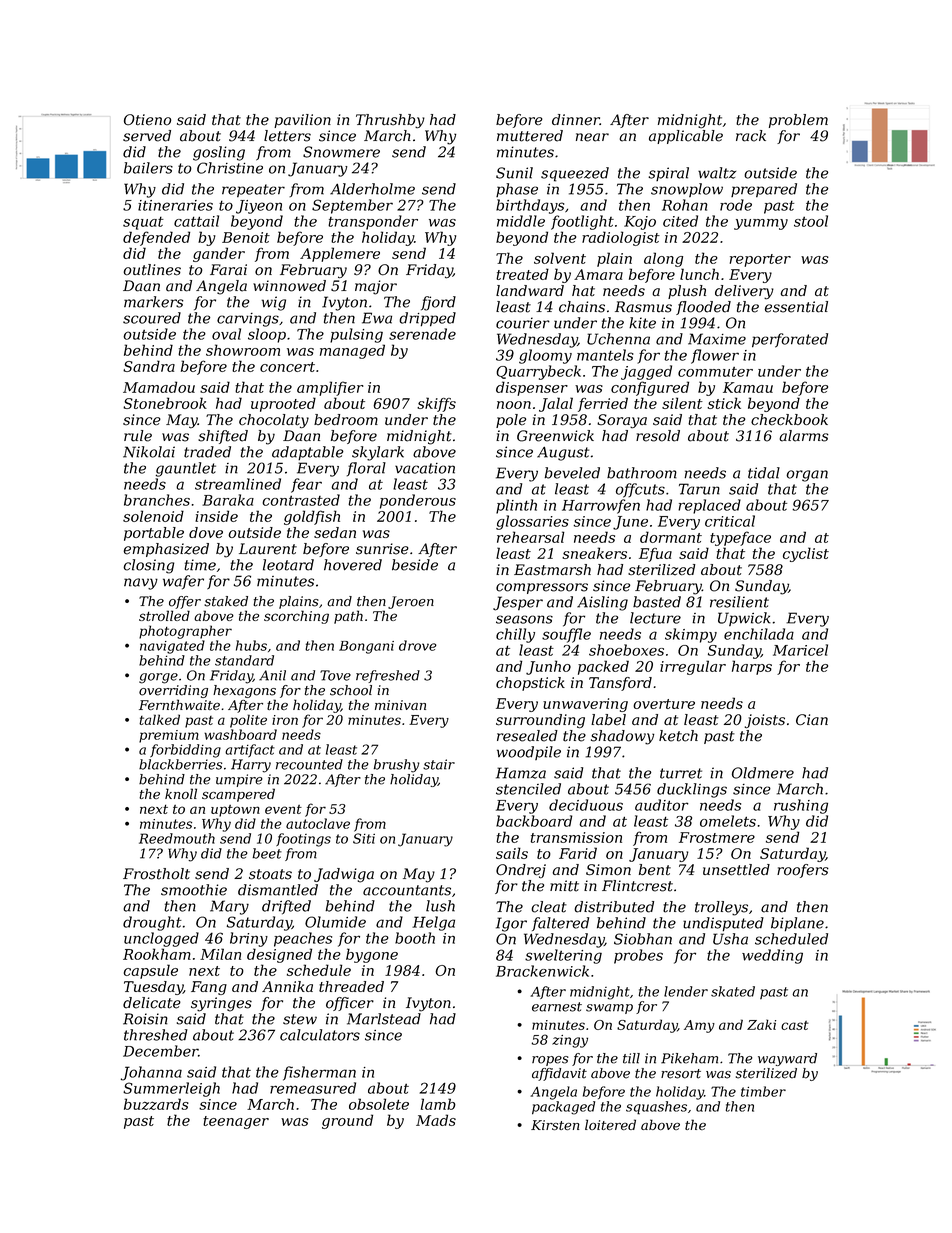 The image size is (952, 1233). What do you see at coordinates (668, 174) in the document?
I see `spiral` at bounding box center [668, 174].
